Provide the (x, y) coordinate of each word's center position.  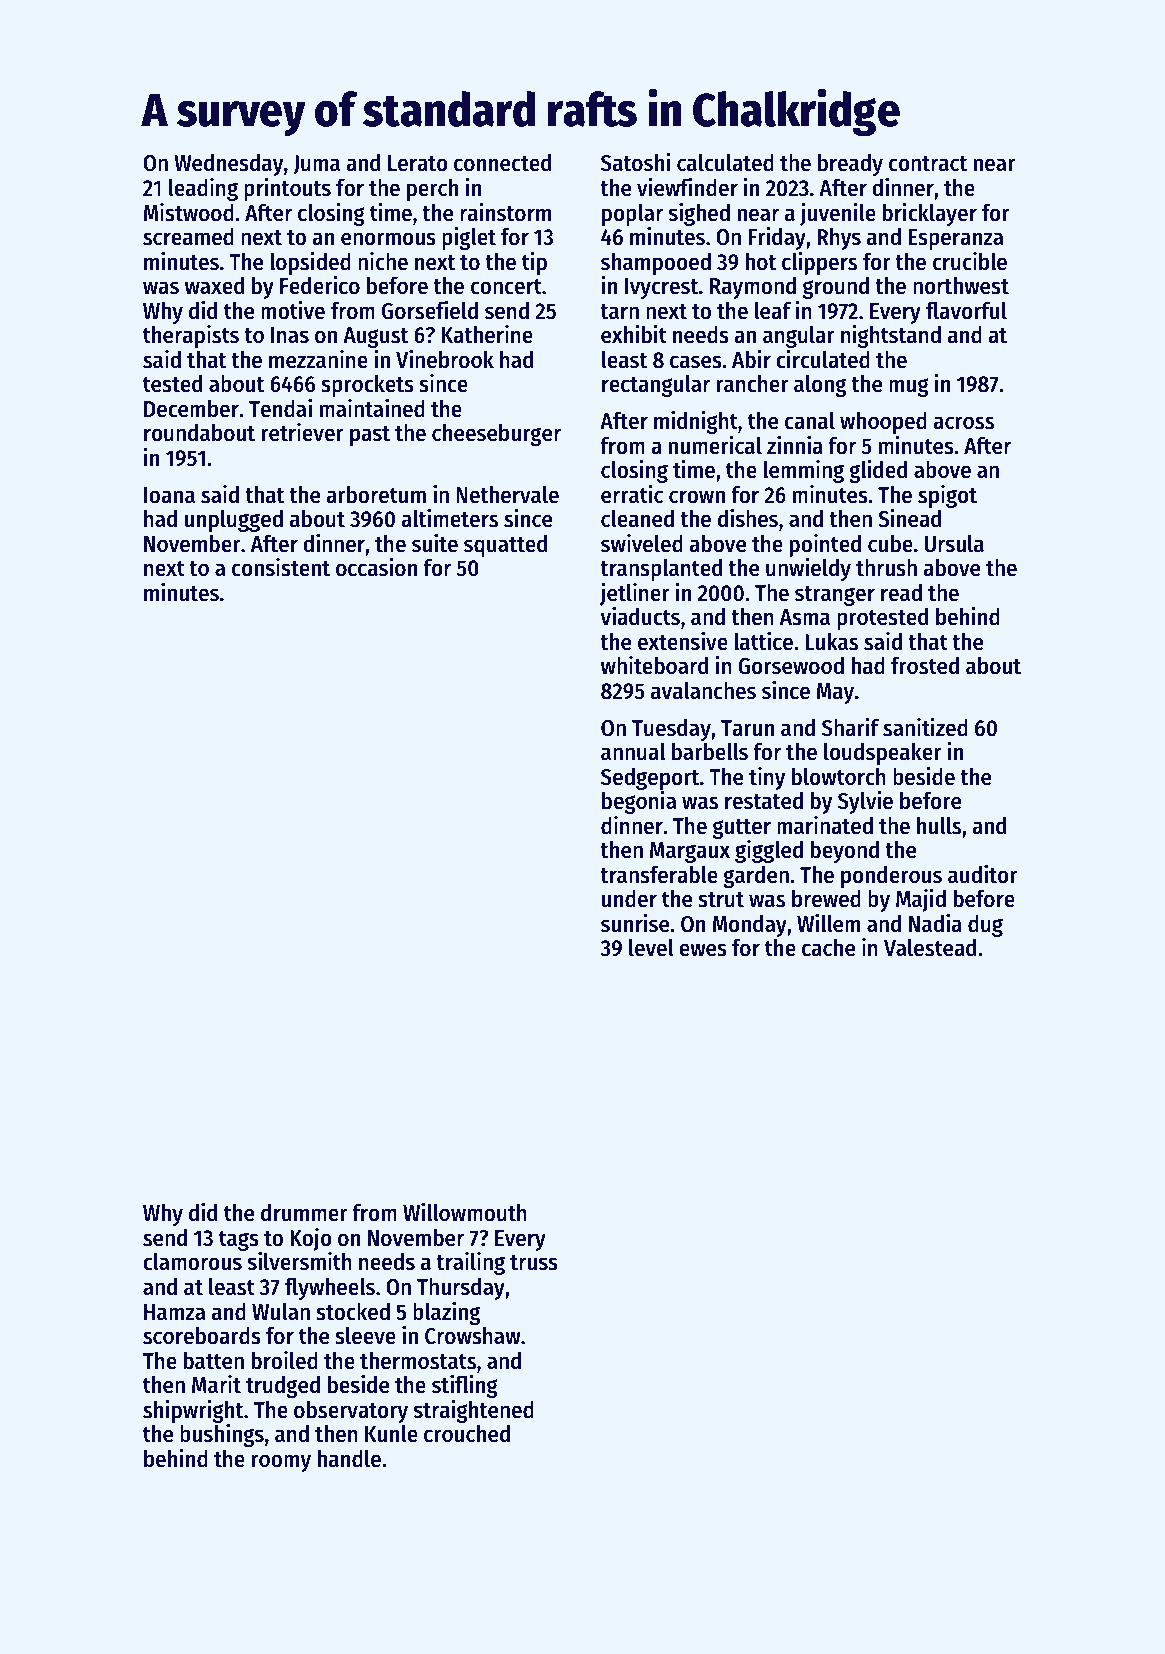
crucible (970, 261)
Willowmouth (465, 1212)
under (629, 899)
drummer (304, 1213)
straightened (474, 1411)
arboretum (376, 495)
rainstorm (505, 212)
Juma (316, 165)
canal (810, 421)
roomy (281, 1463)
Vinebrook (445, 359)
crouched (467, 1434)
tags (239, 1241)
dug (985, 926)
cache (828, 948)
